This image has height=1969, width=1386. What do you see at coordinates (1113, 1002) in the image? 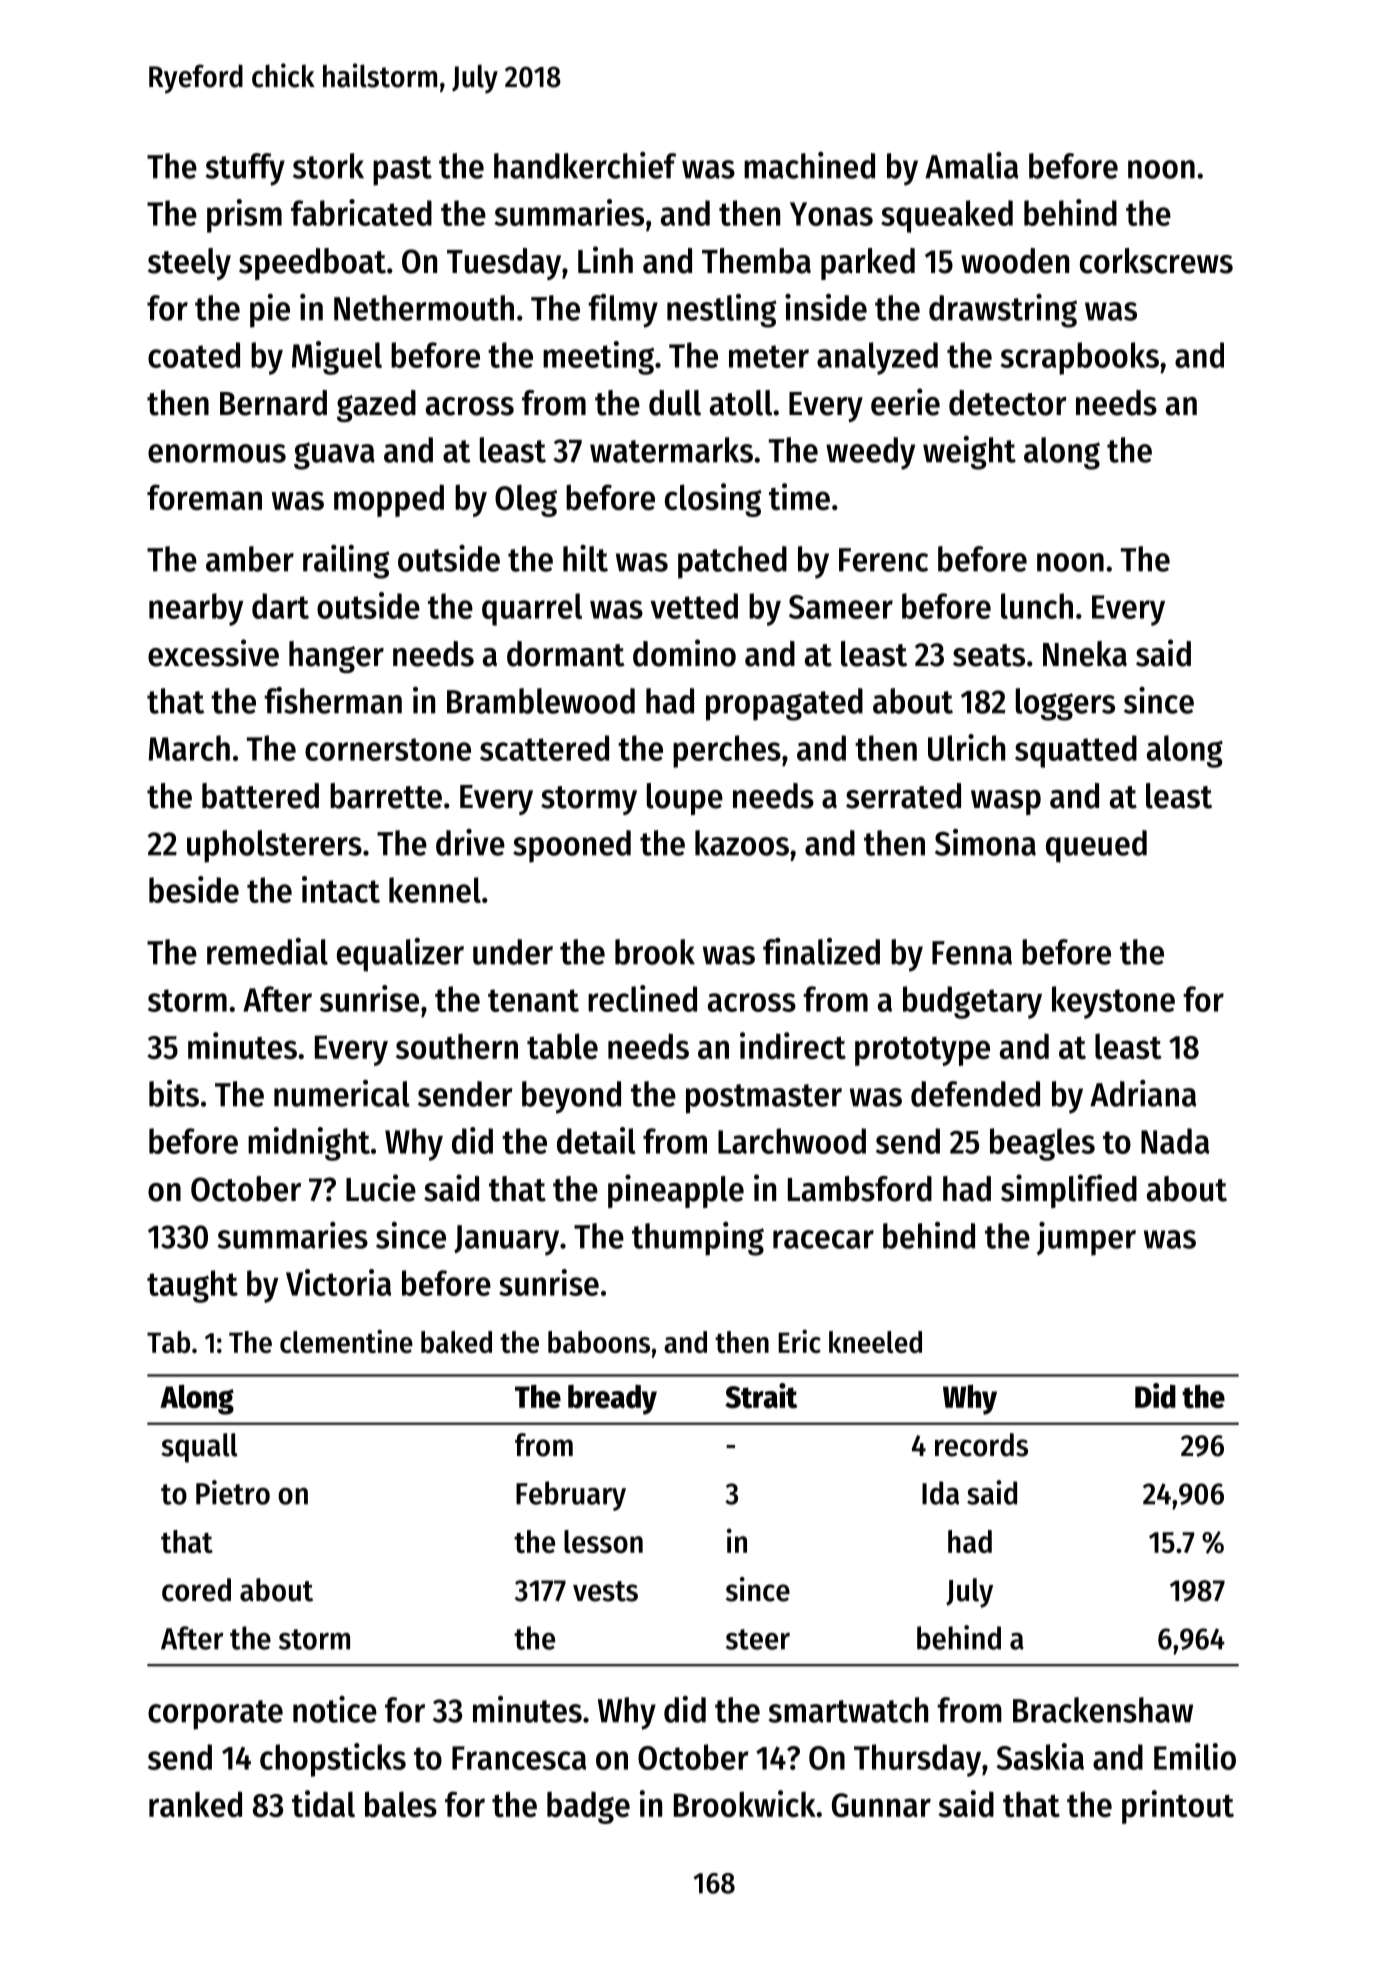
I see `keystone` at bounding box center [1113, 1002].
